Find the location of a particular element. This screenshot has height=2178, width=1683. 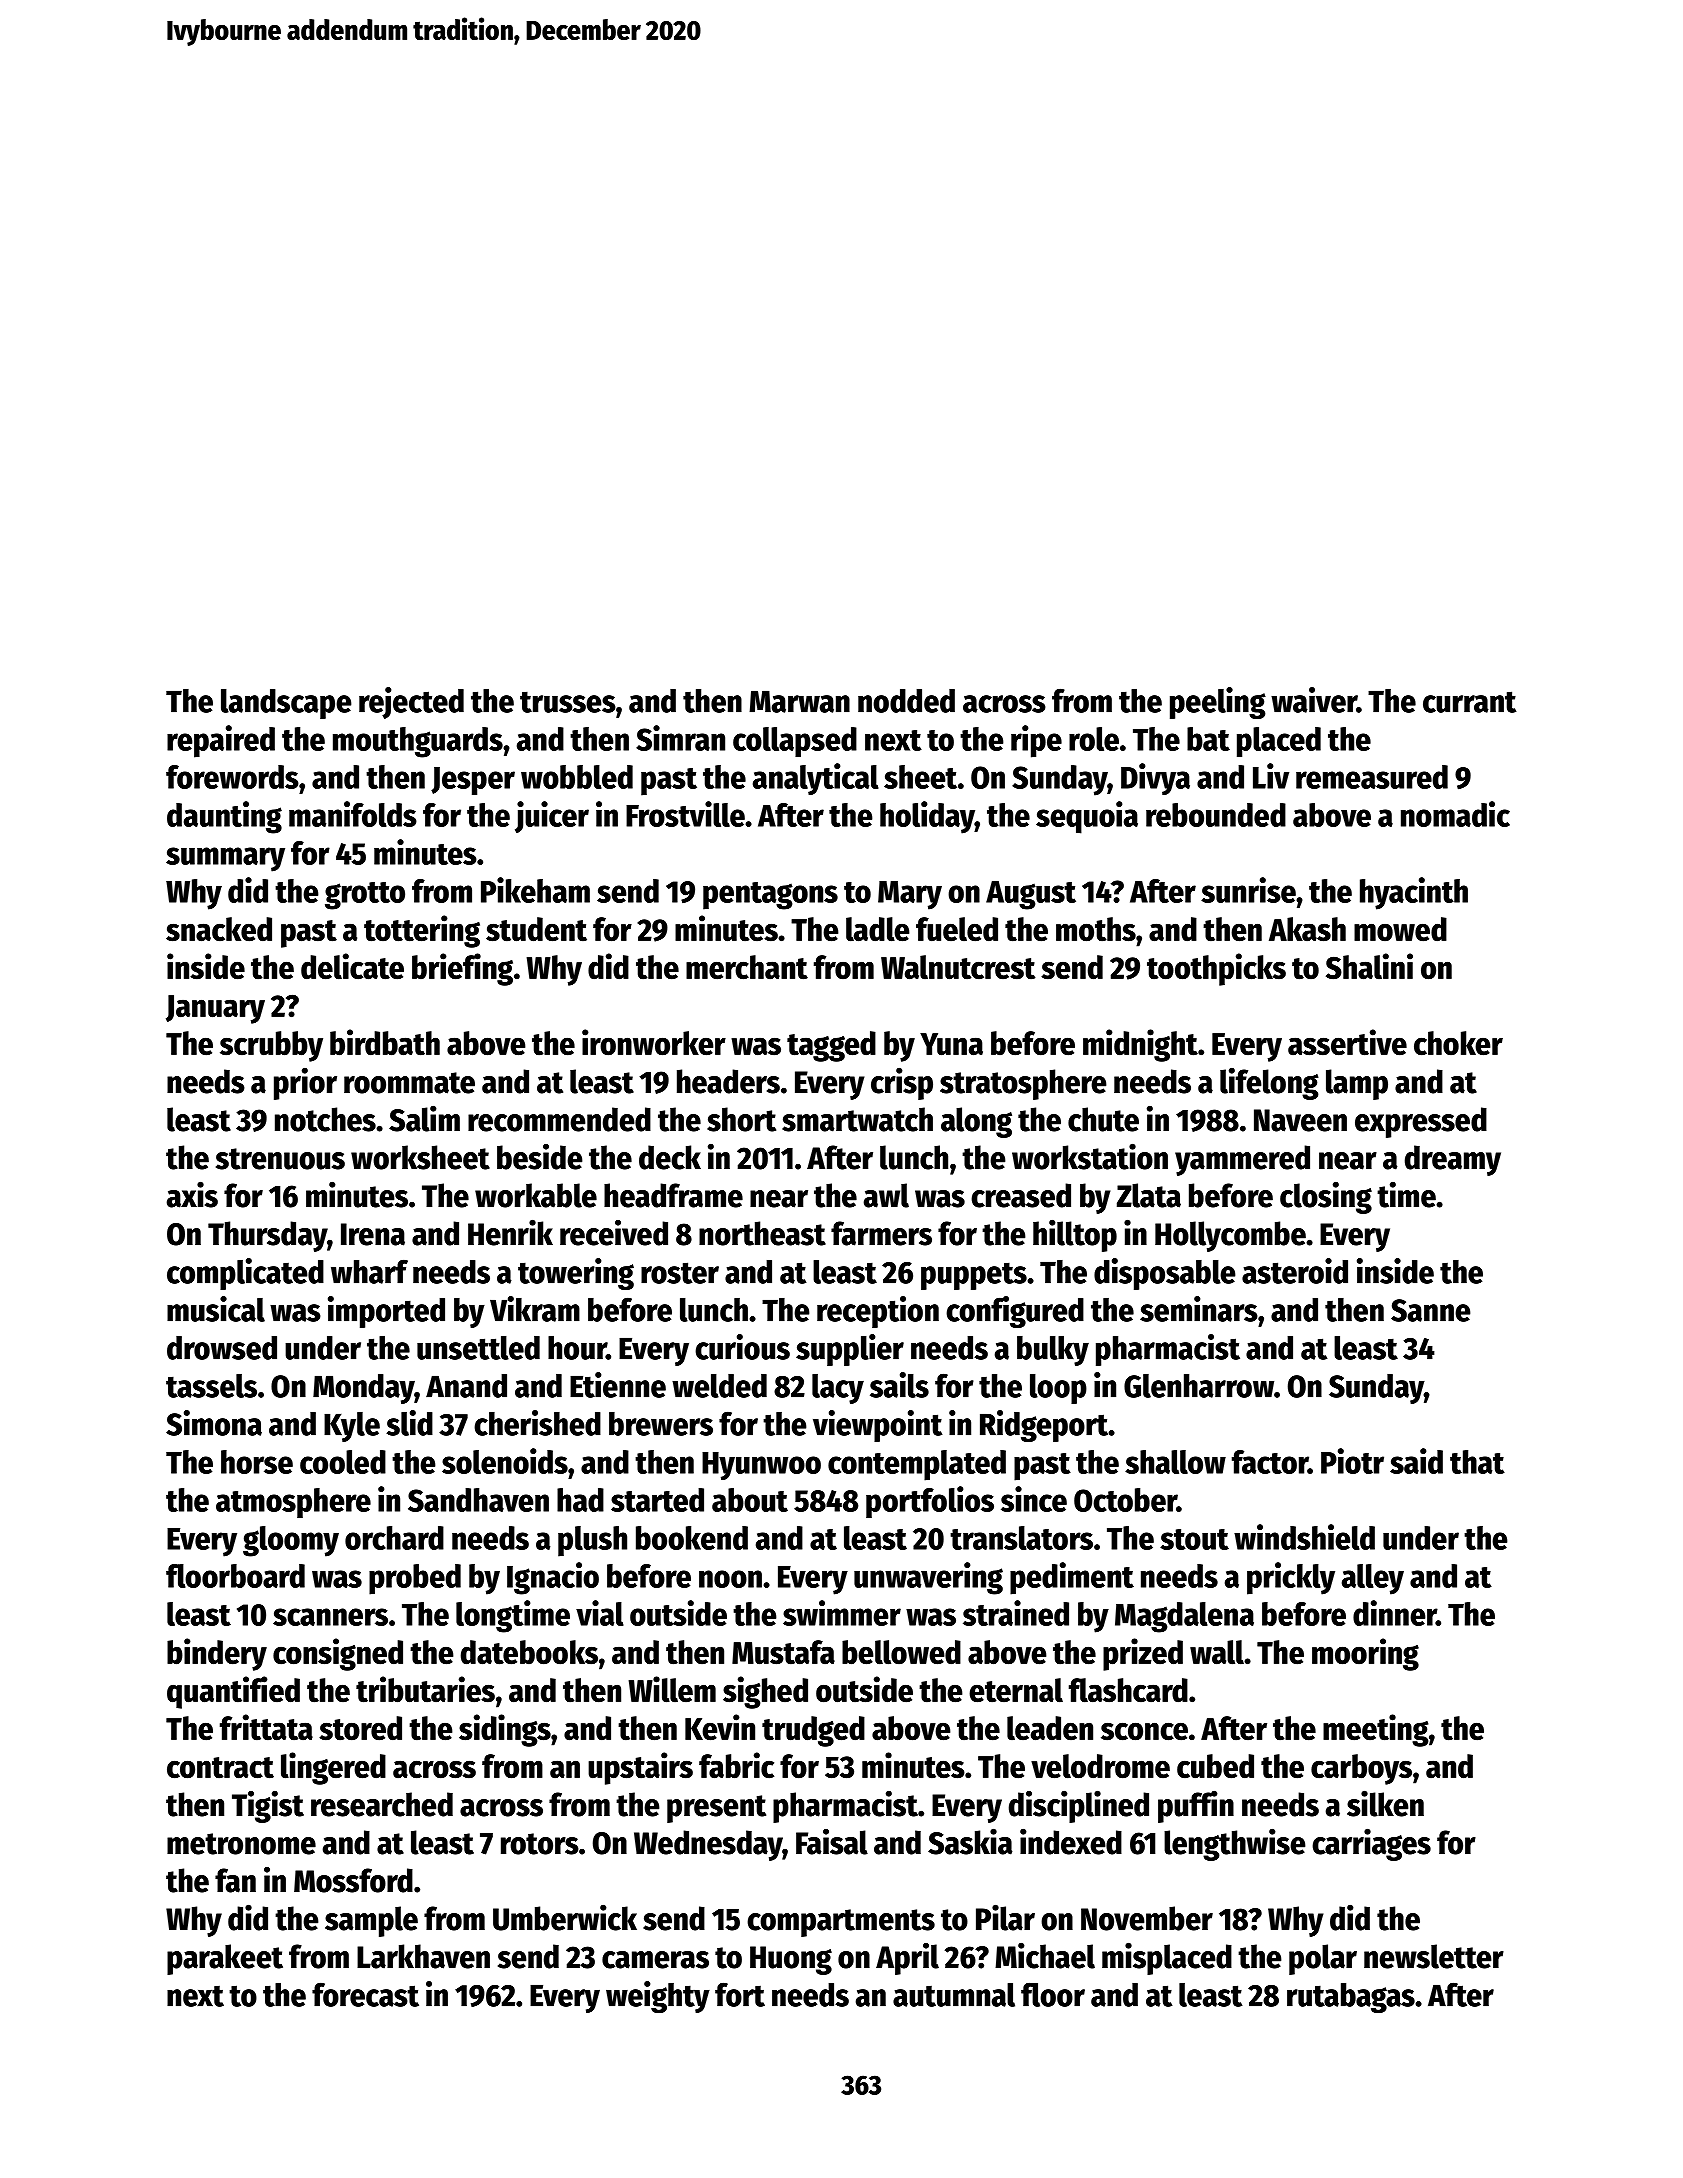

January is located at coordinates (215, 1009).
